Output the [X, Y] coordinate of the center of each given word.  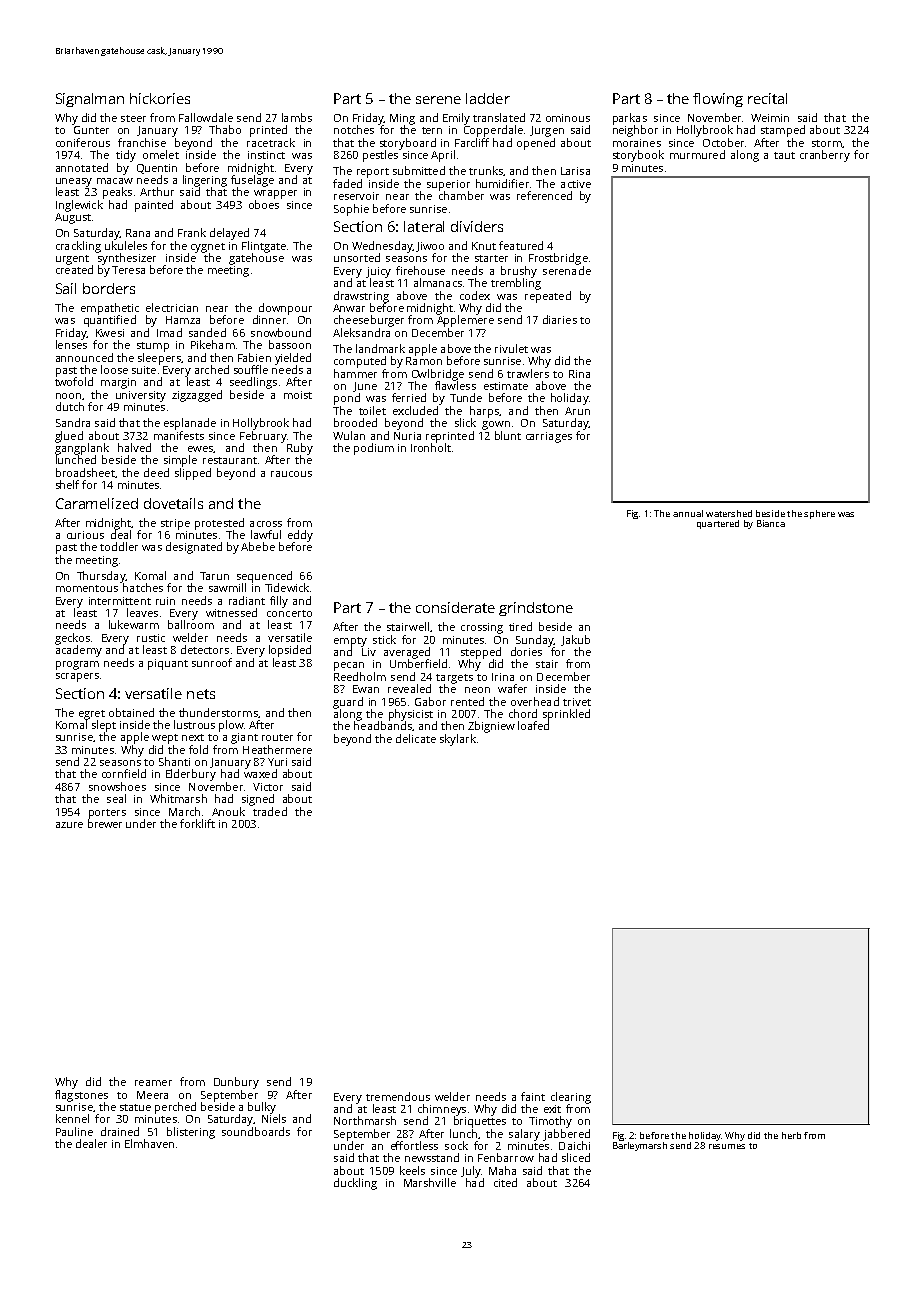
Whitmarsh [178, 798]
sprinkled [566, 715]
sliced [576, 1157]
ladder [488, 98]
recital [767, 98]
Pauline [74, 1131]
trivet [577, 702]
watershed [729, 513]
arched [212, 369]
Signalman [90, 100]
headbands [383, 725]
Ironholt [431, 447]
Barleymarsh [640, 1146]
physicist [411, 715]
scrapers [77, 677]
